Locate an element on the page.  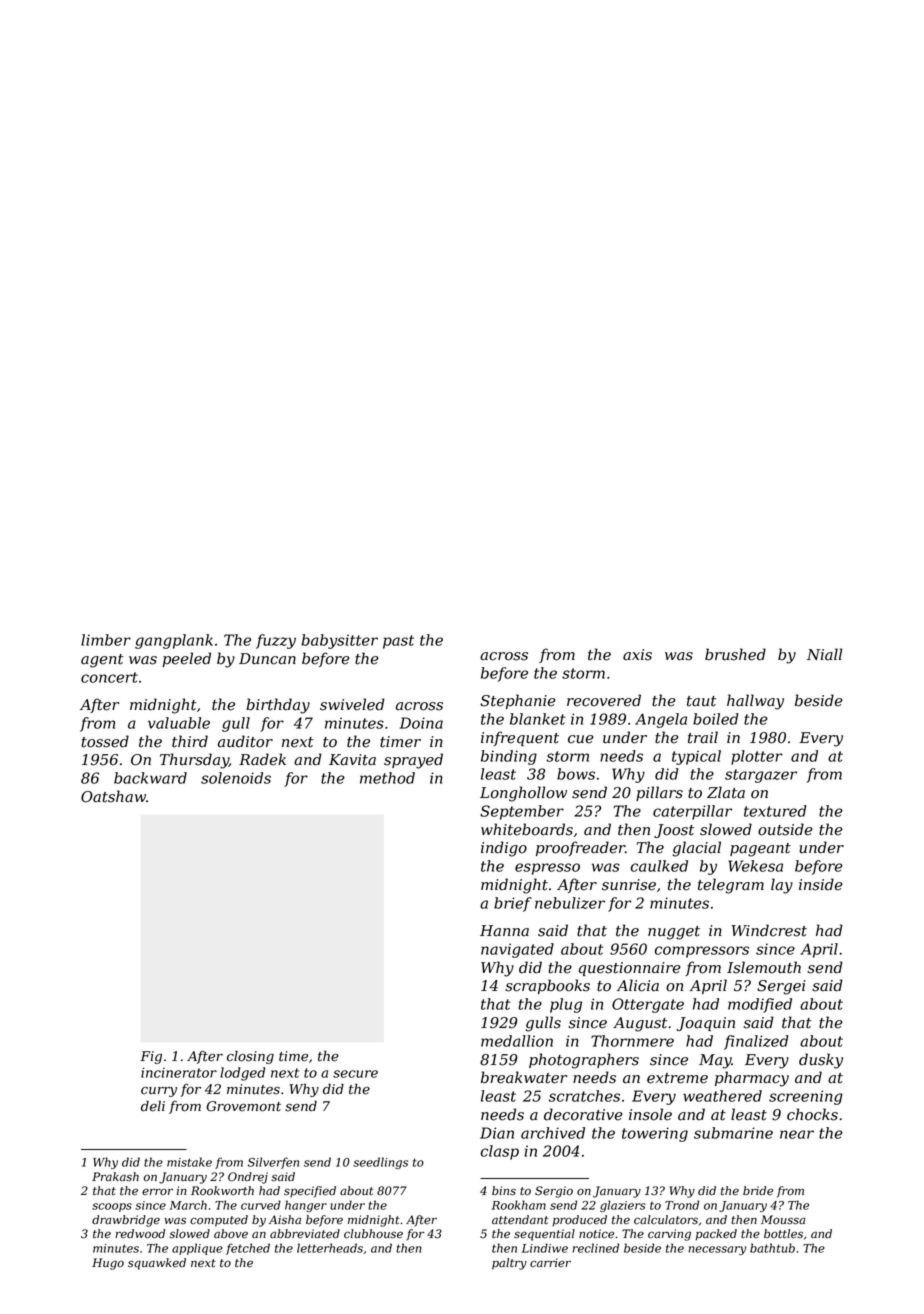
indigo is located at coordinates (504, 849).
